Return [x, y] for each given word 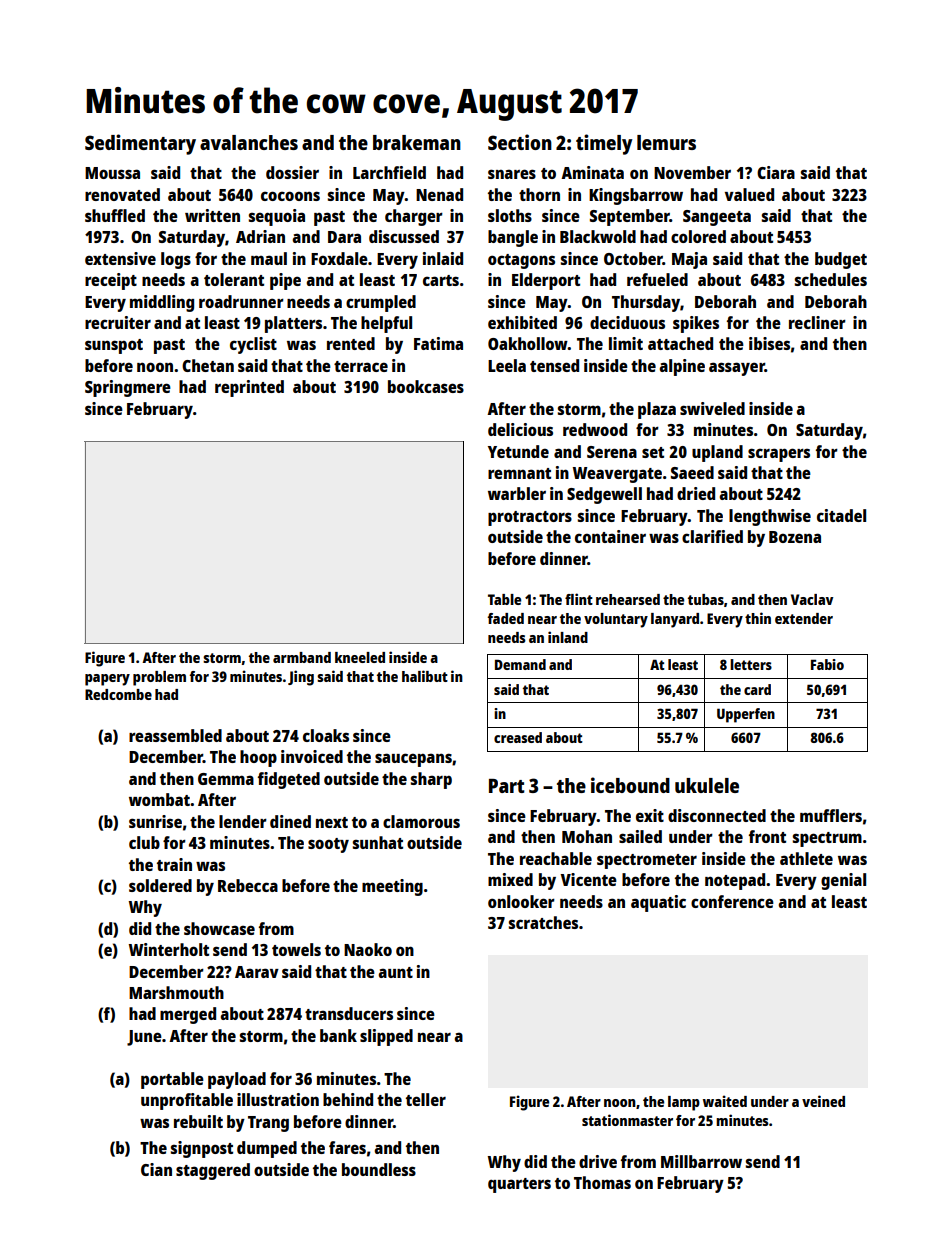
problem [159, 678]
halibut [425, 676]
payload [237, 1080]
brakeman [417, 142]
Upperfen [746, 715]
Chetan [208, 365]
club [144, 842]
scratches [543, 922]
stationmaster [627, 1120]
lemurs [666, 142]
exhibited [522, 322]
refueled [657, 279]
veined [823, 1101]
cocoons [290, 196]
